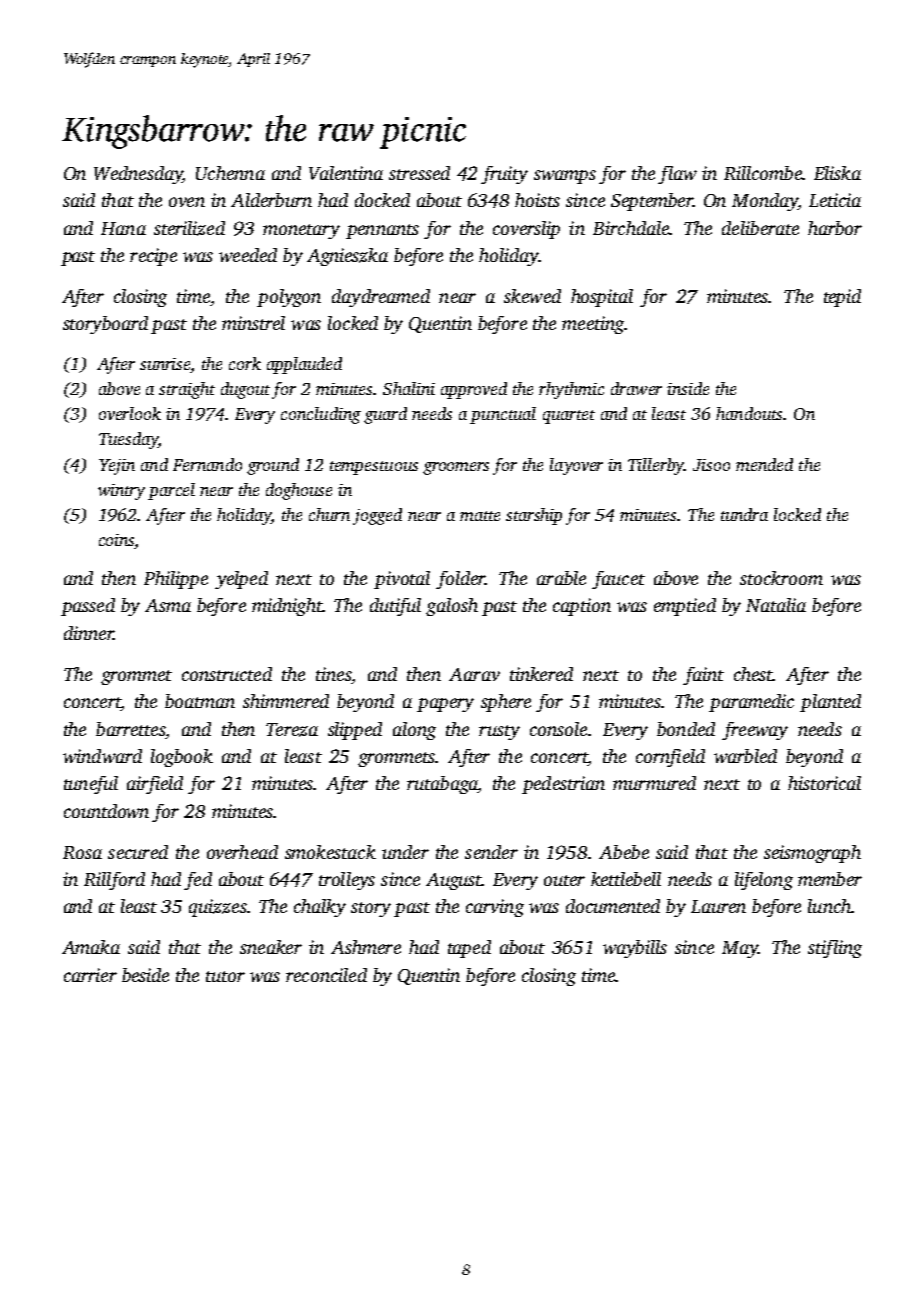 This page has height=1311, width=924. I want to click on stockroom, so click(781, 578).
